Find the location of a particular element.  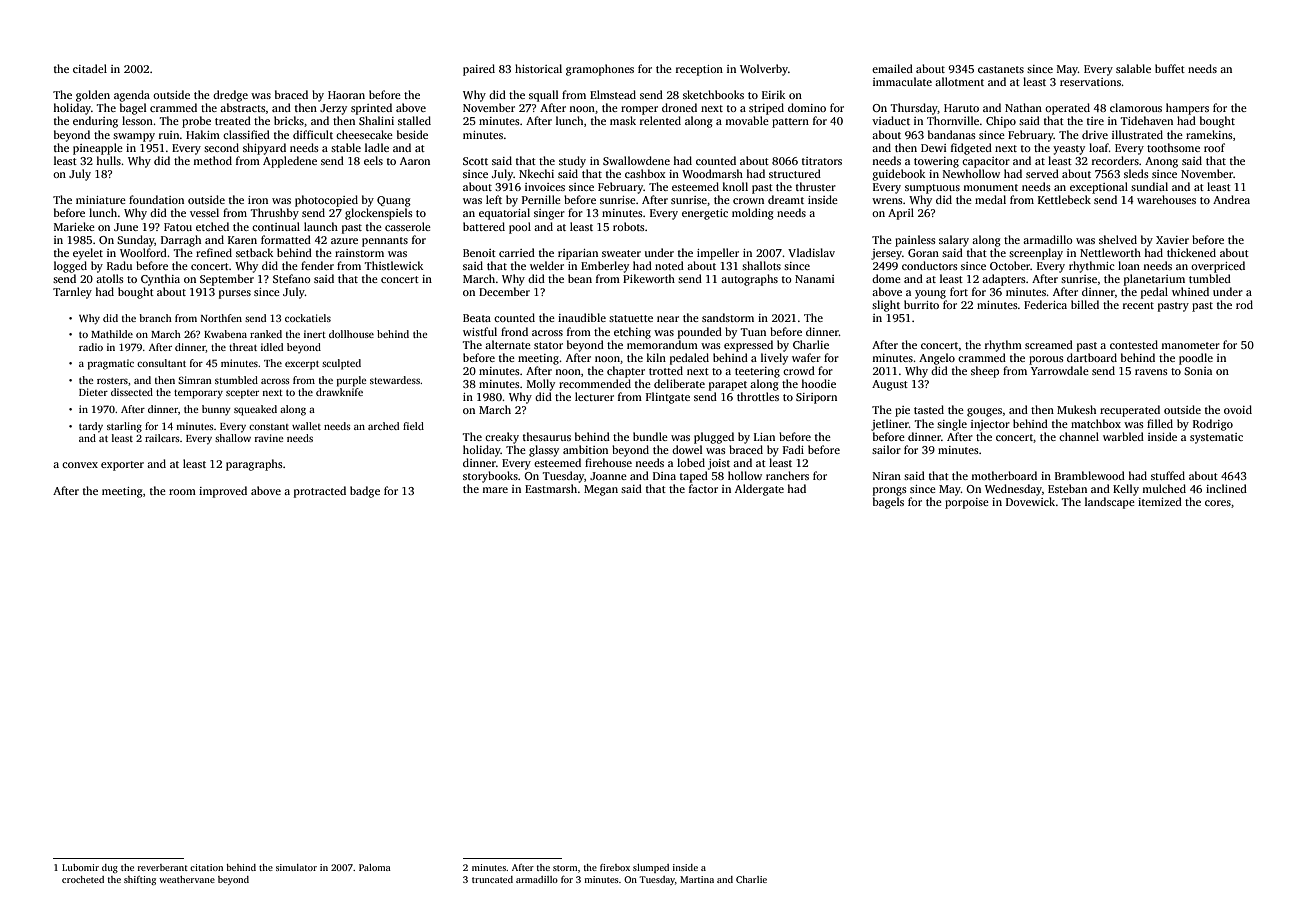

paired is located at coordinates (479, 70).
